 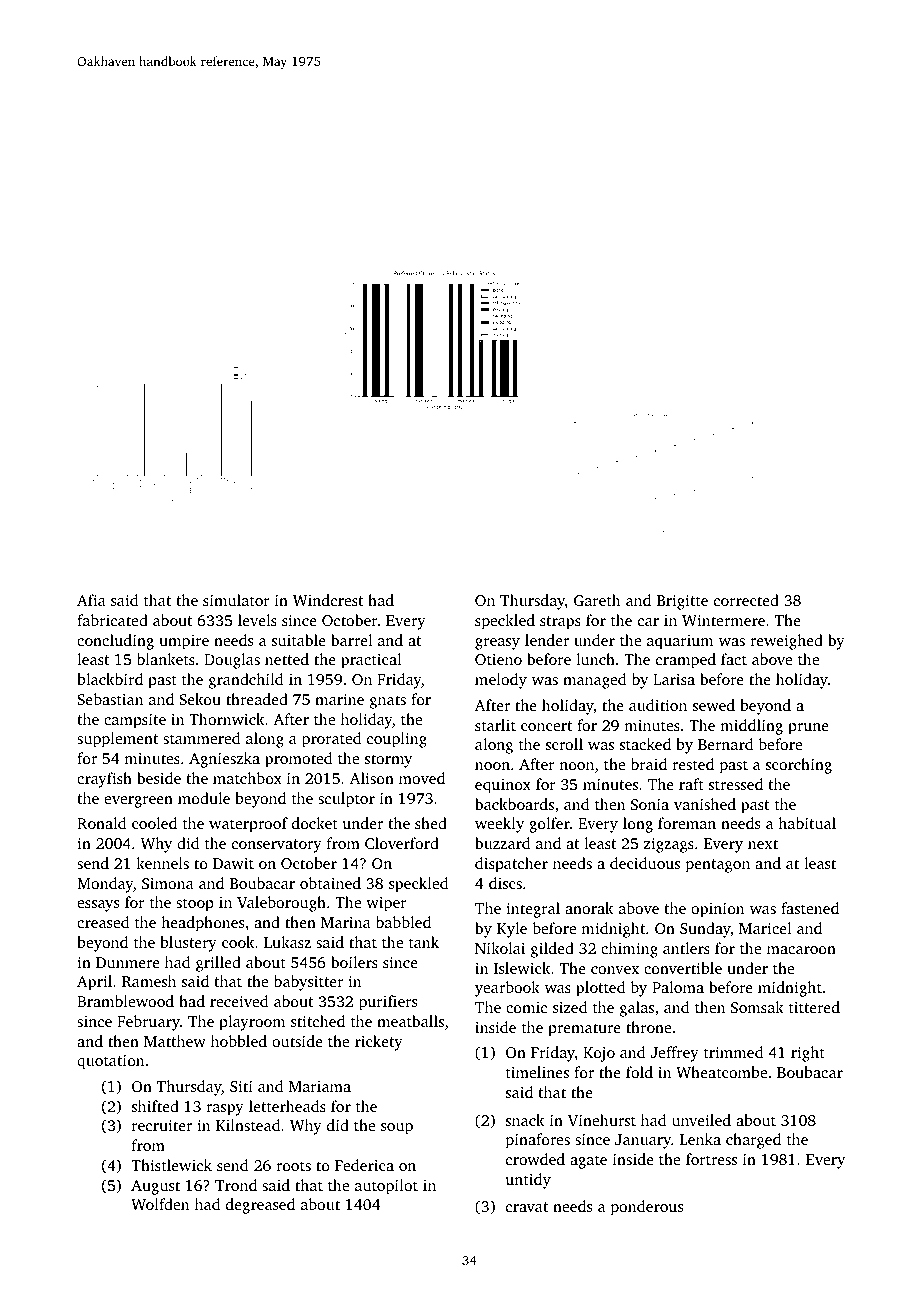 I want to click on reweighed, so click(x=786, y=642).
